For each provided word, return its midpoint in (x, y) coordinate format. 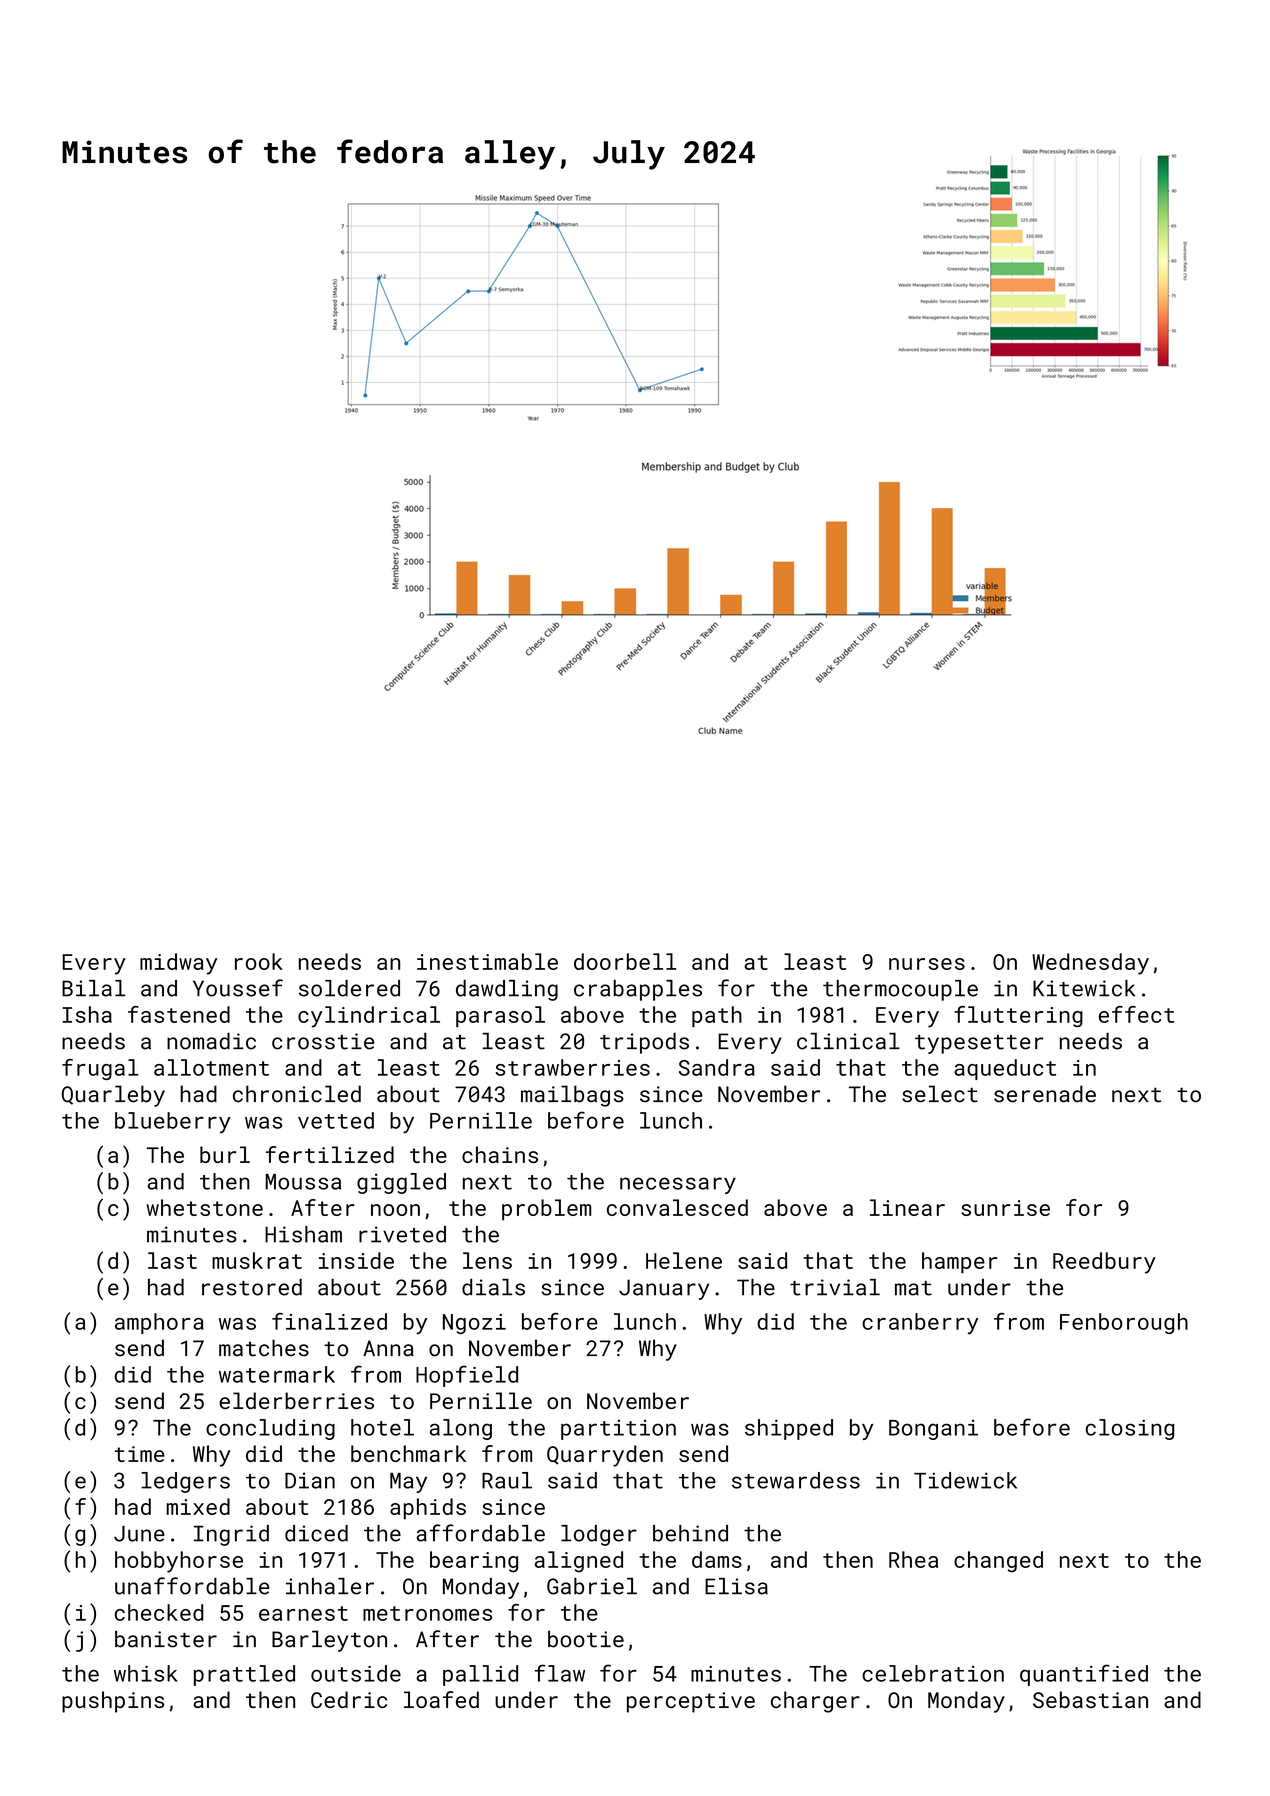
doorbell (625, 961)
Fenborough (1124, 1323)
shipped (789, 1429)
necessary (678, 1185)
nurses (927, 964)
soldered (349, 988)
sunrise (1005, 1208)
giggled (401, 1183)
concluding (270, 1429)
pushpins (113, 1702)
